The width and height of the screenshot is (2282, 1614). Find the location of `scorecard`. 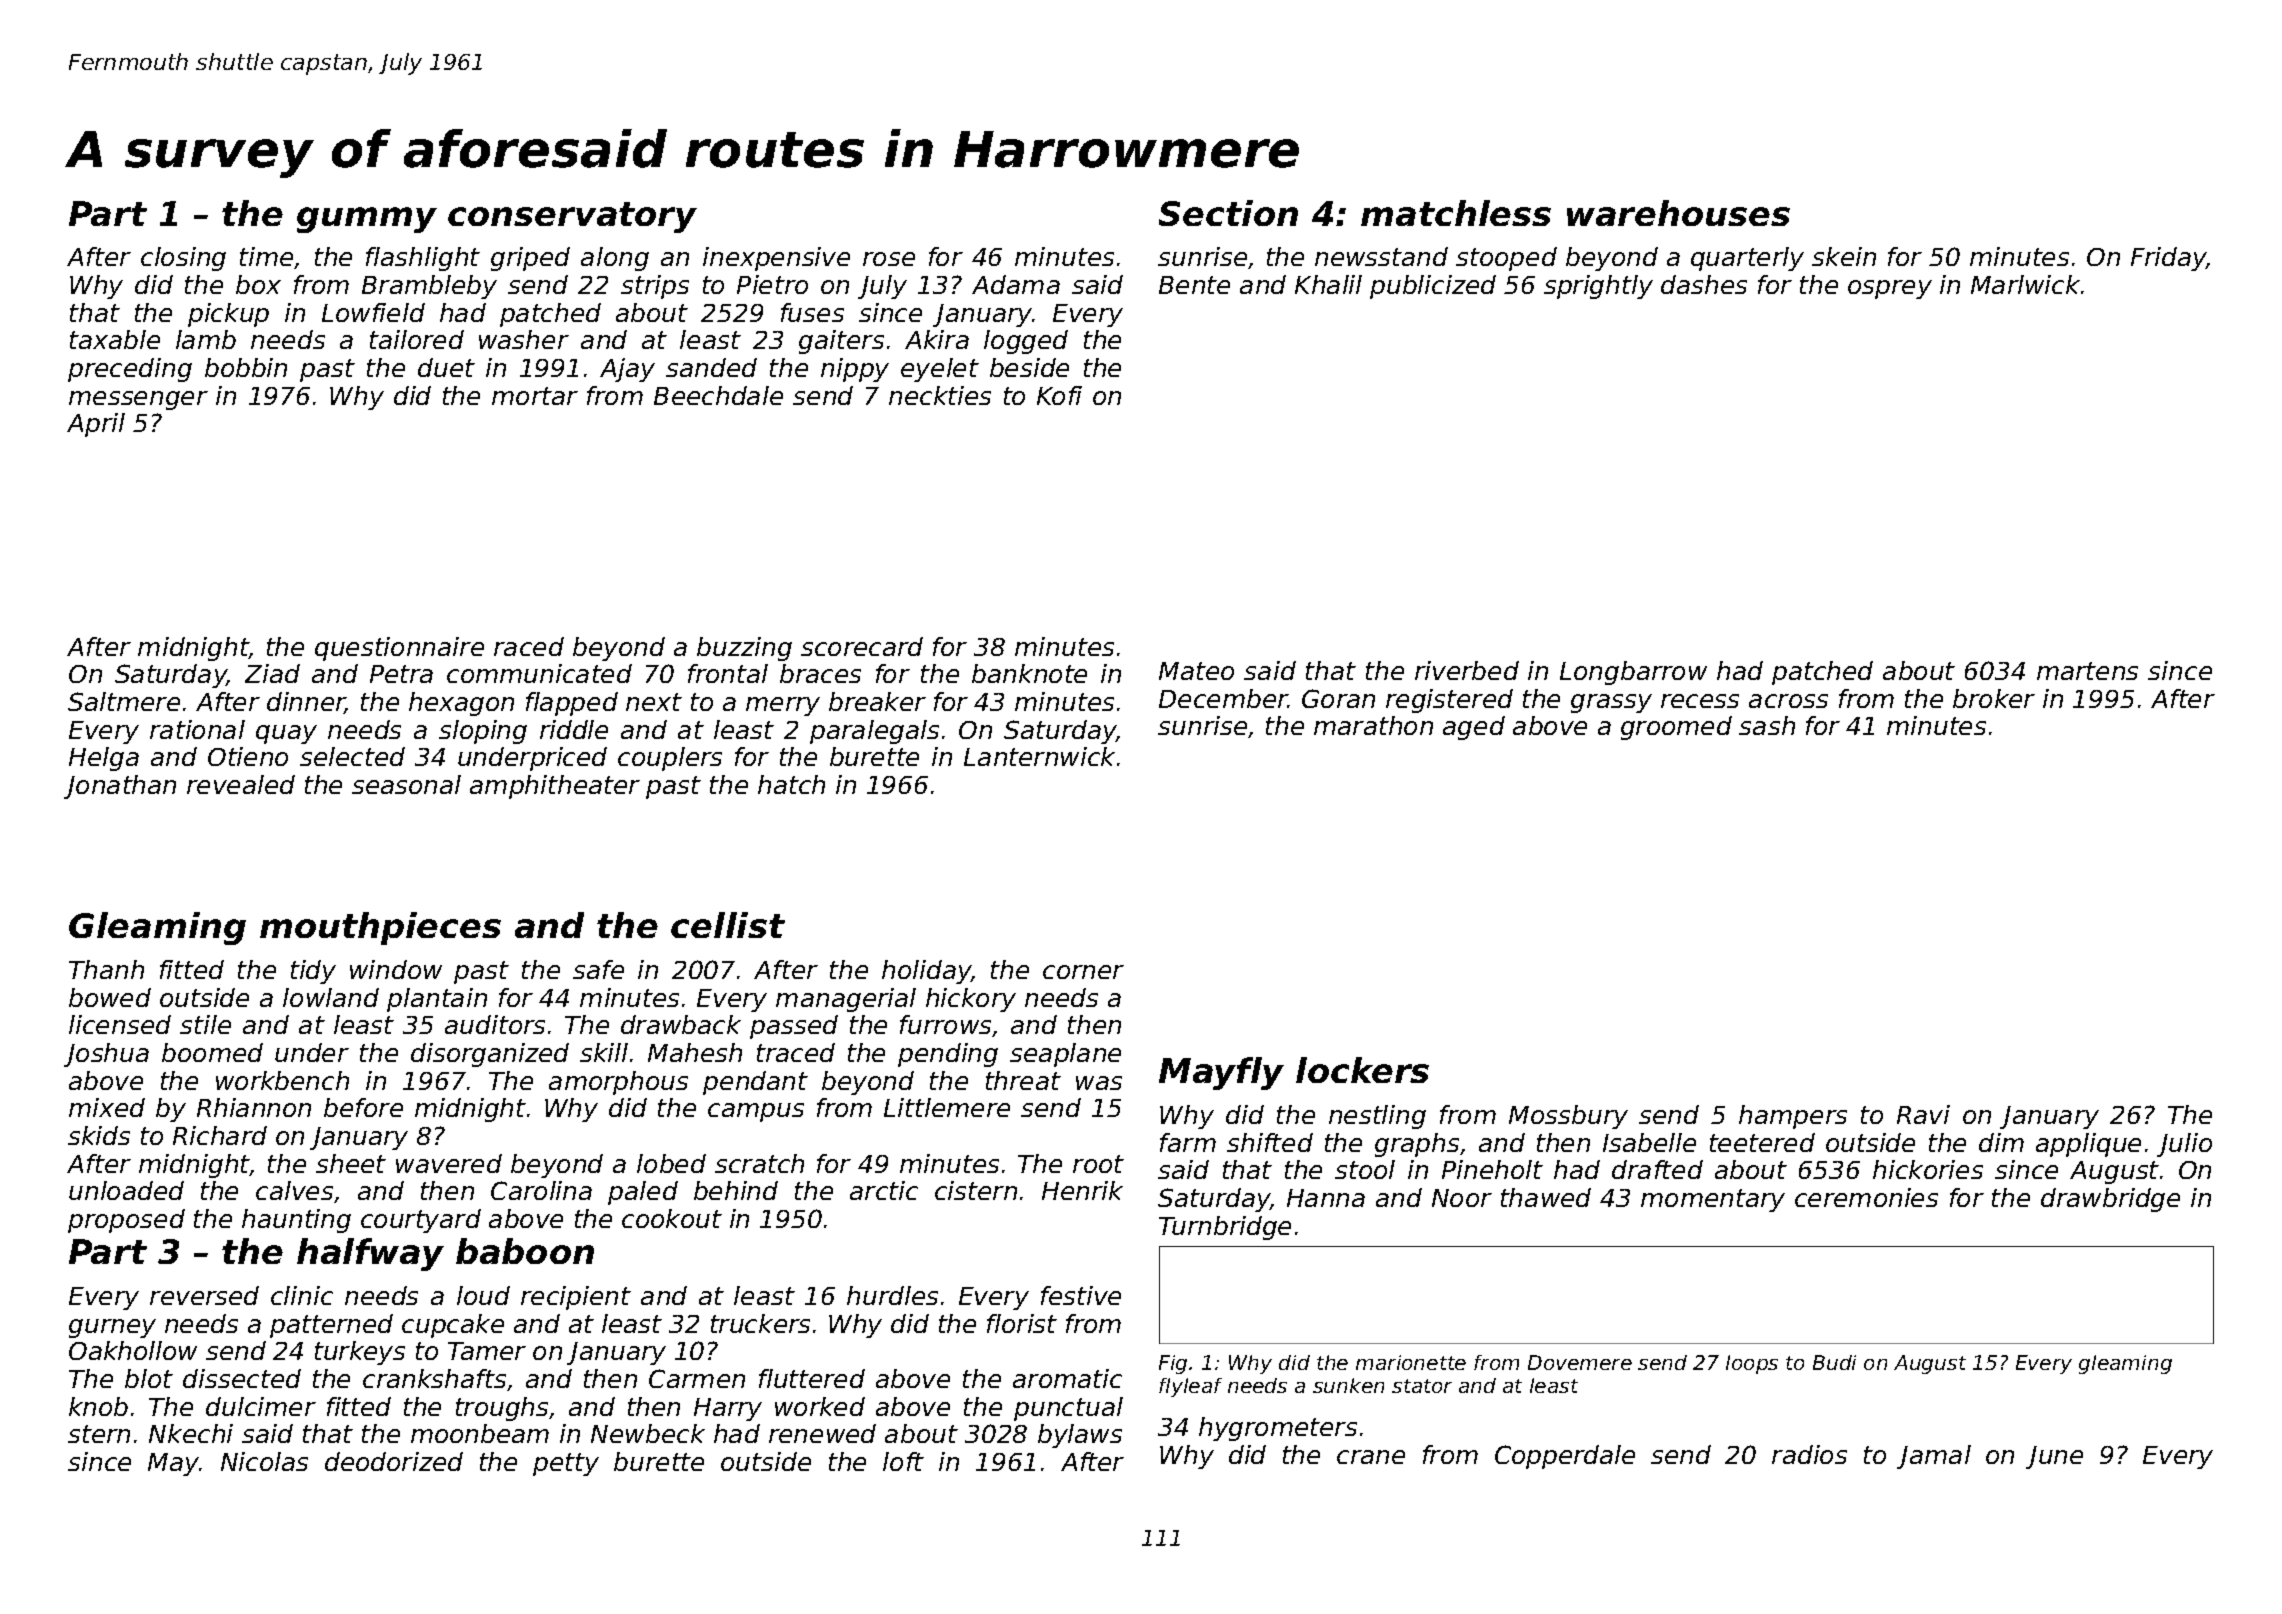

scorecard is located at coordinates (862, 646).
